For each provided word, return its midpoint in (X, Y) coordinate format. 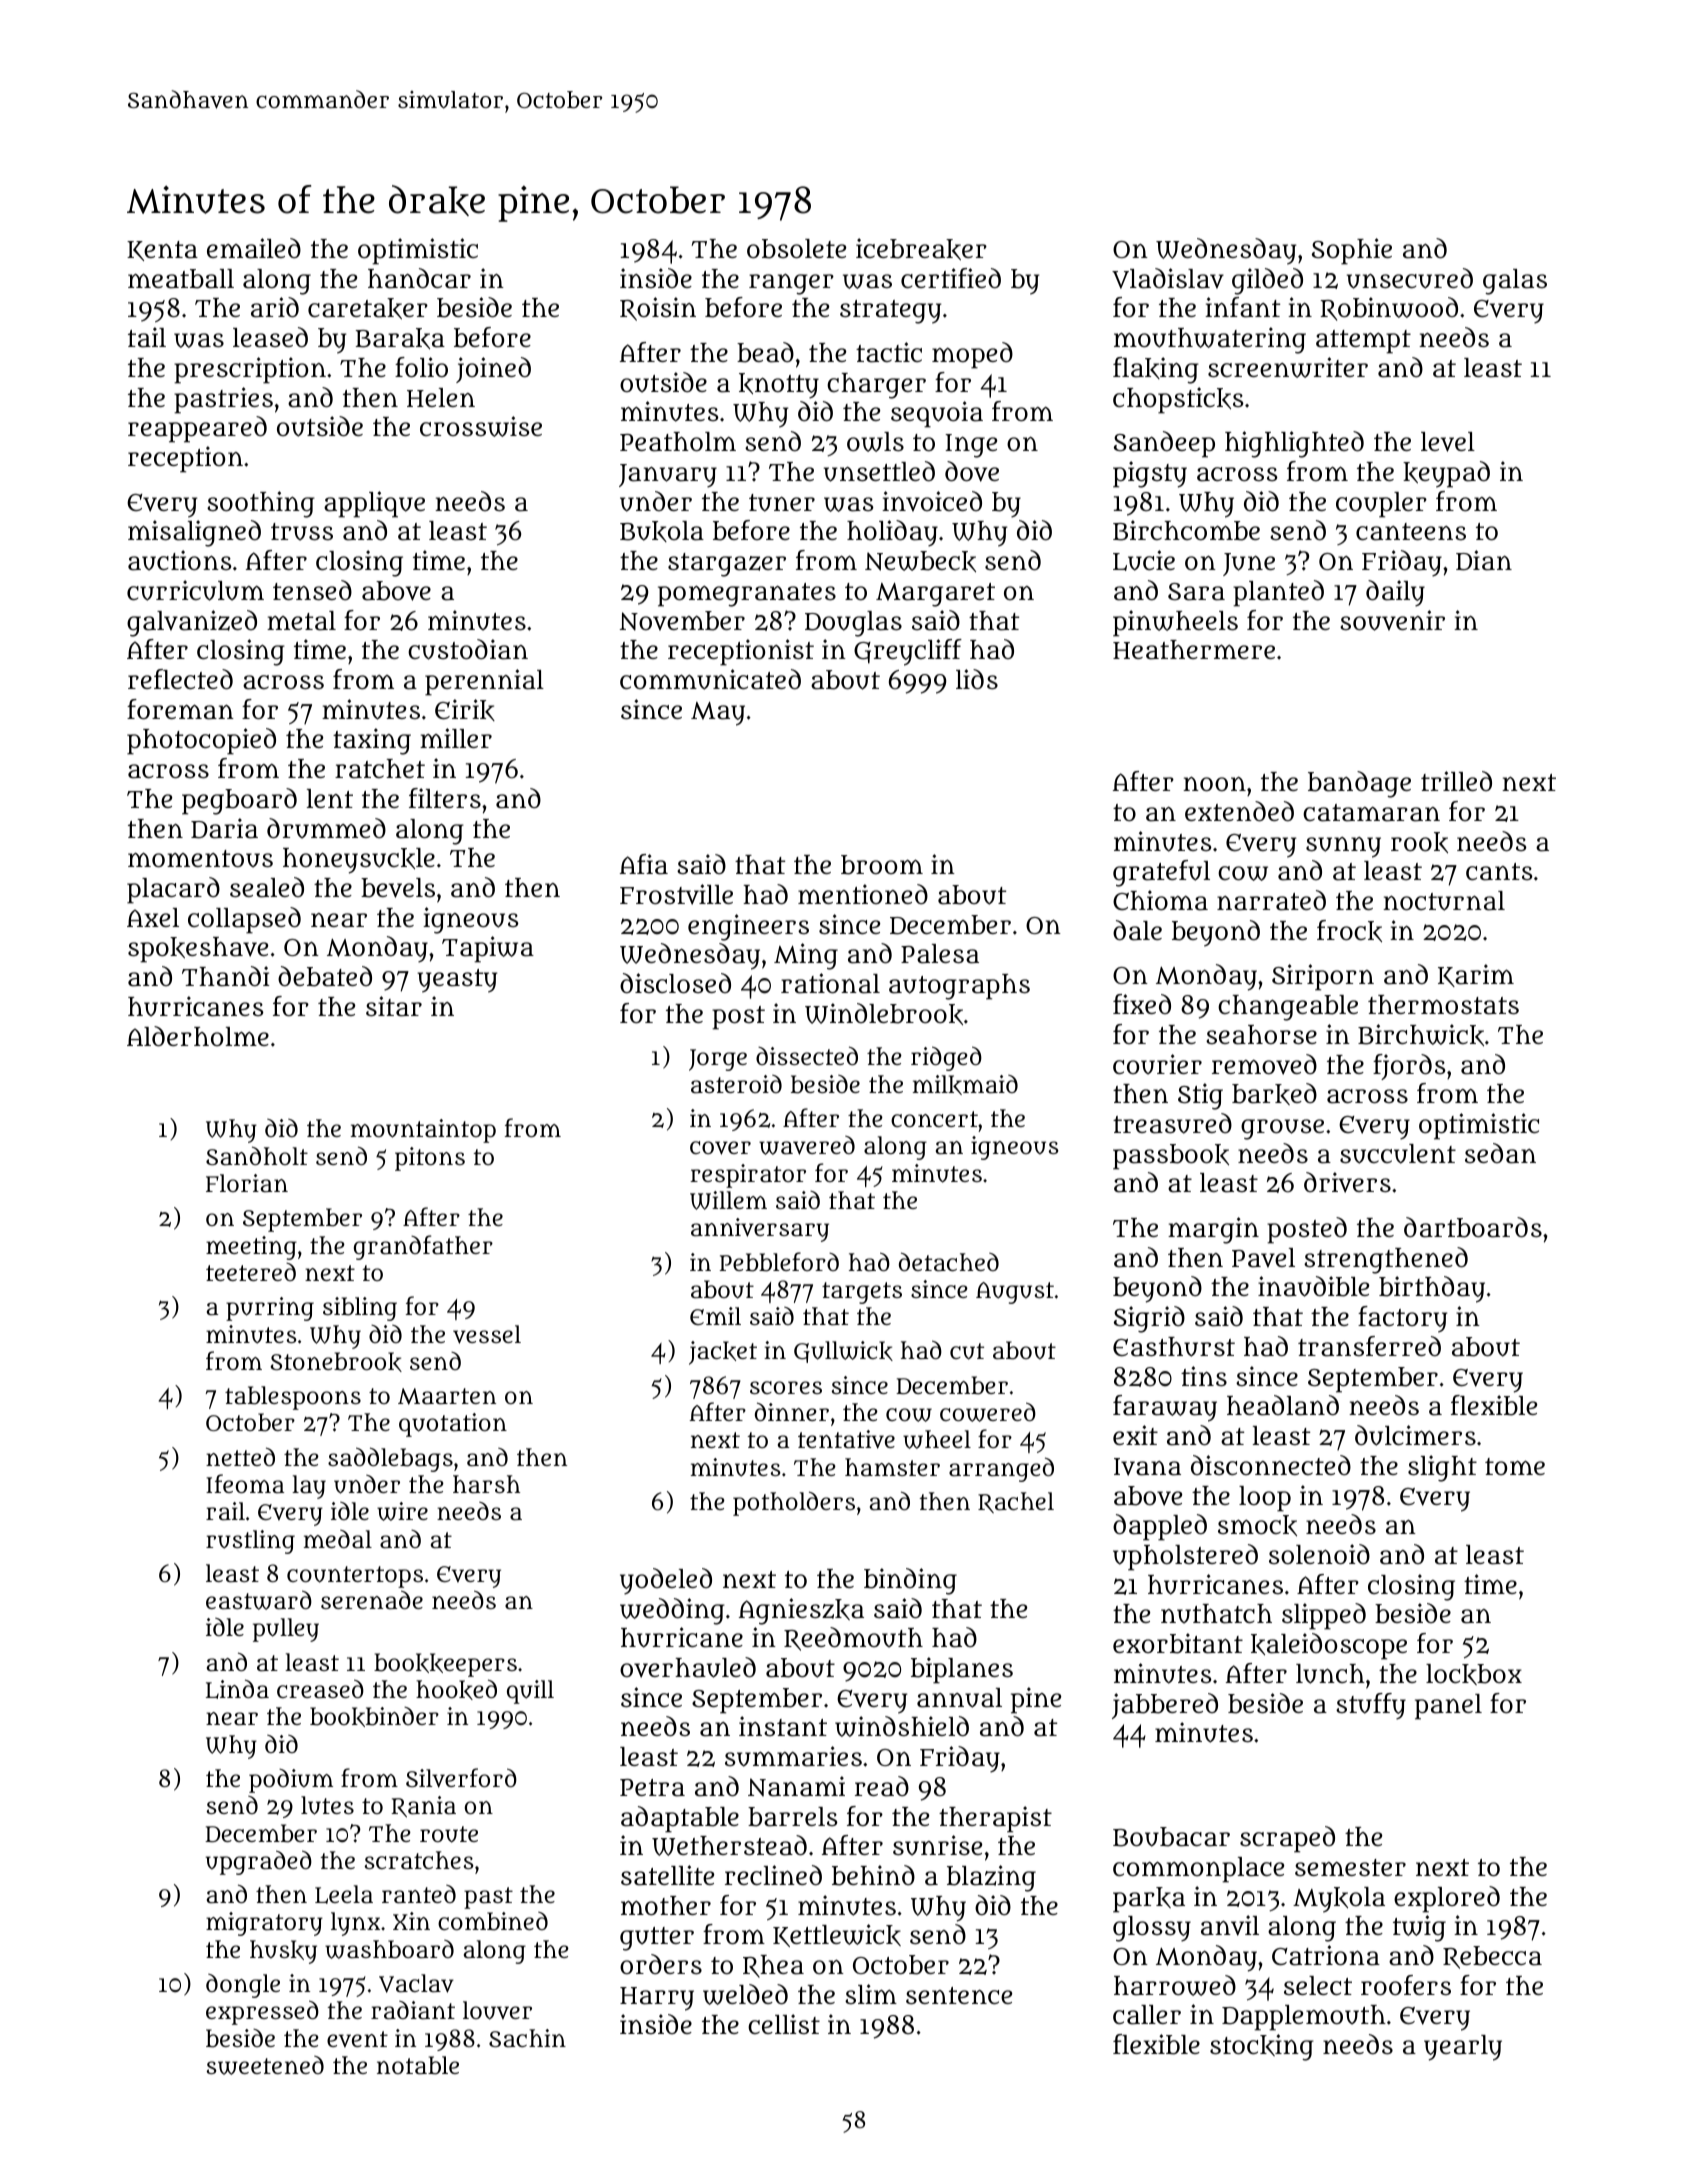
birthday (1432, 1289)
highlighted (1294, 444)
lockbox (1474, 1674)
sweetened (265, 2065)
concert (934, 1119)
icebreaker (921, 249)
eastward (259, 1600)
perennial (484, 682)
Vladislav (1168, 278)
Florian (247, 1183)
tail (147, 337)
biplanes (962, 1670)
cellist (784, 2024)
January (668, 476)
